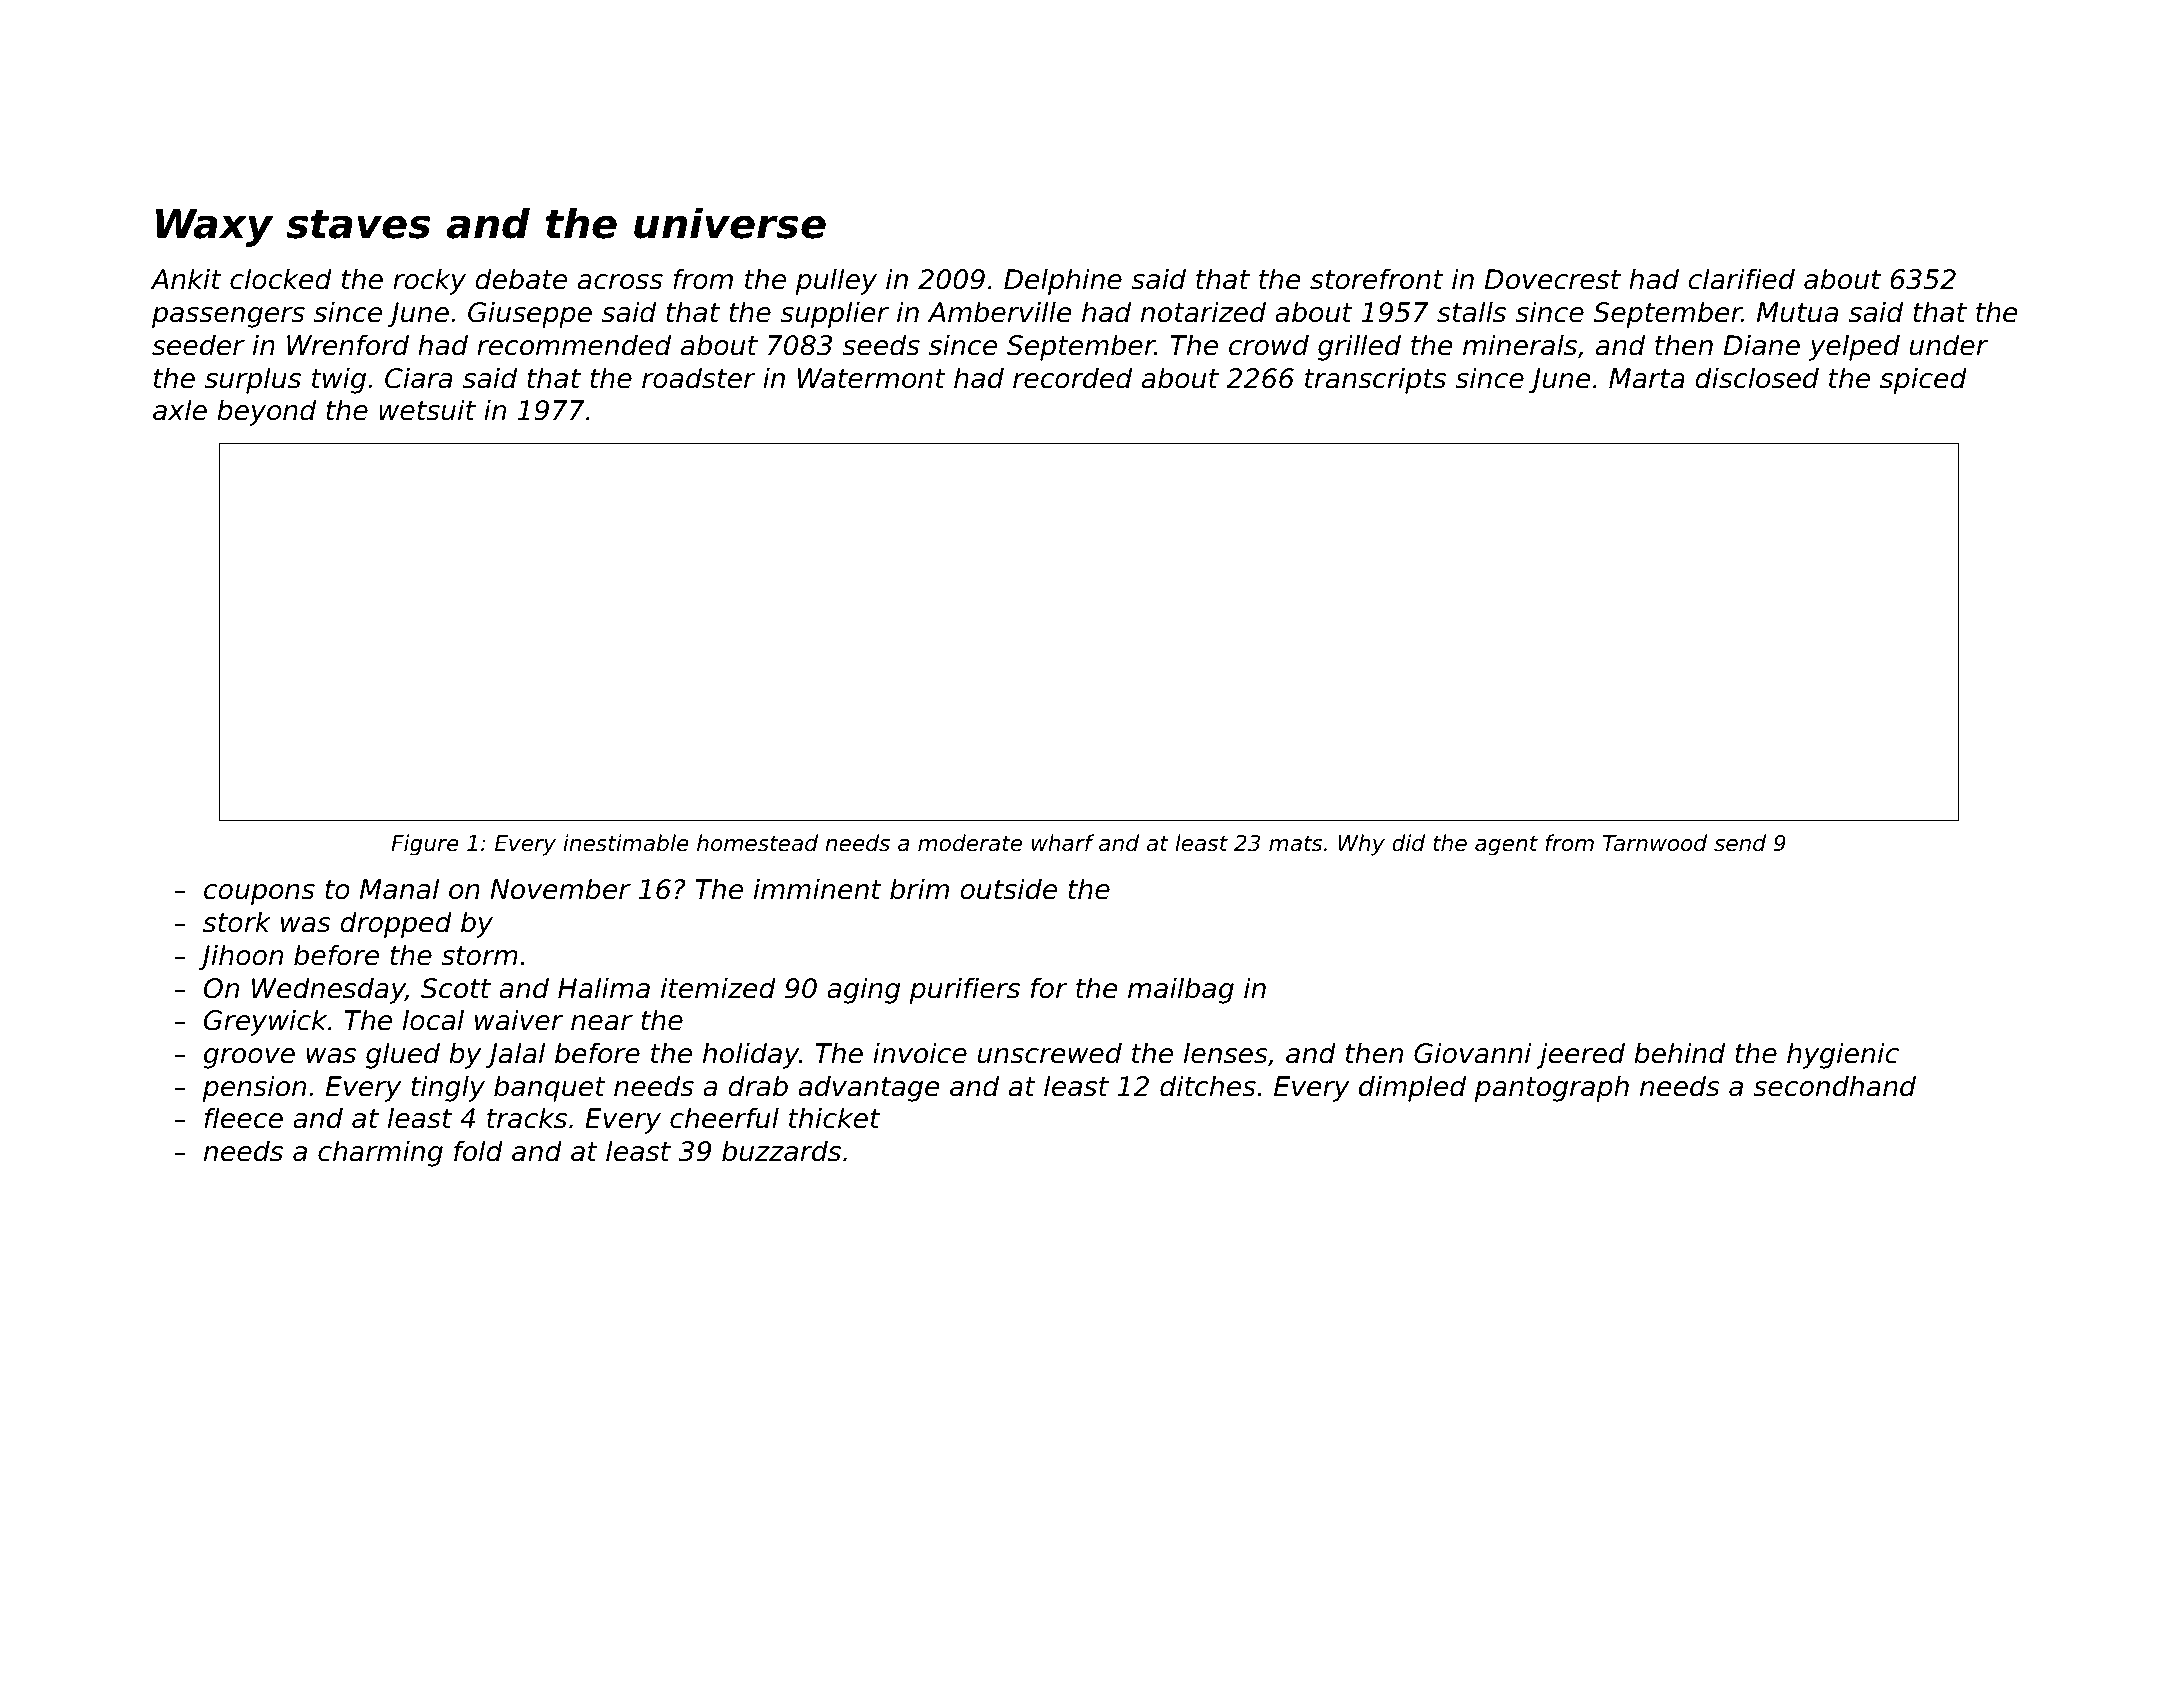  I want to click on recommended, so click(574, 345).
